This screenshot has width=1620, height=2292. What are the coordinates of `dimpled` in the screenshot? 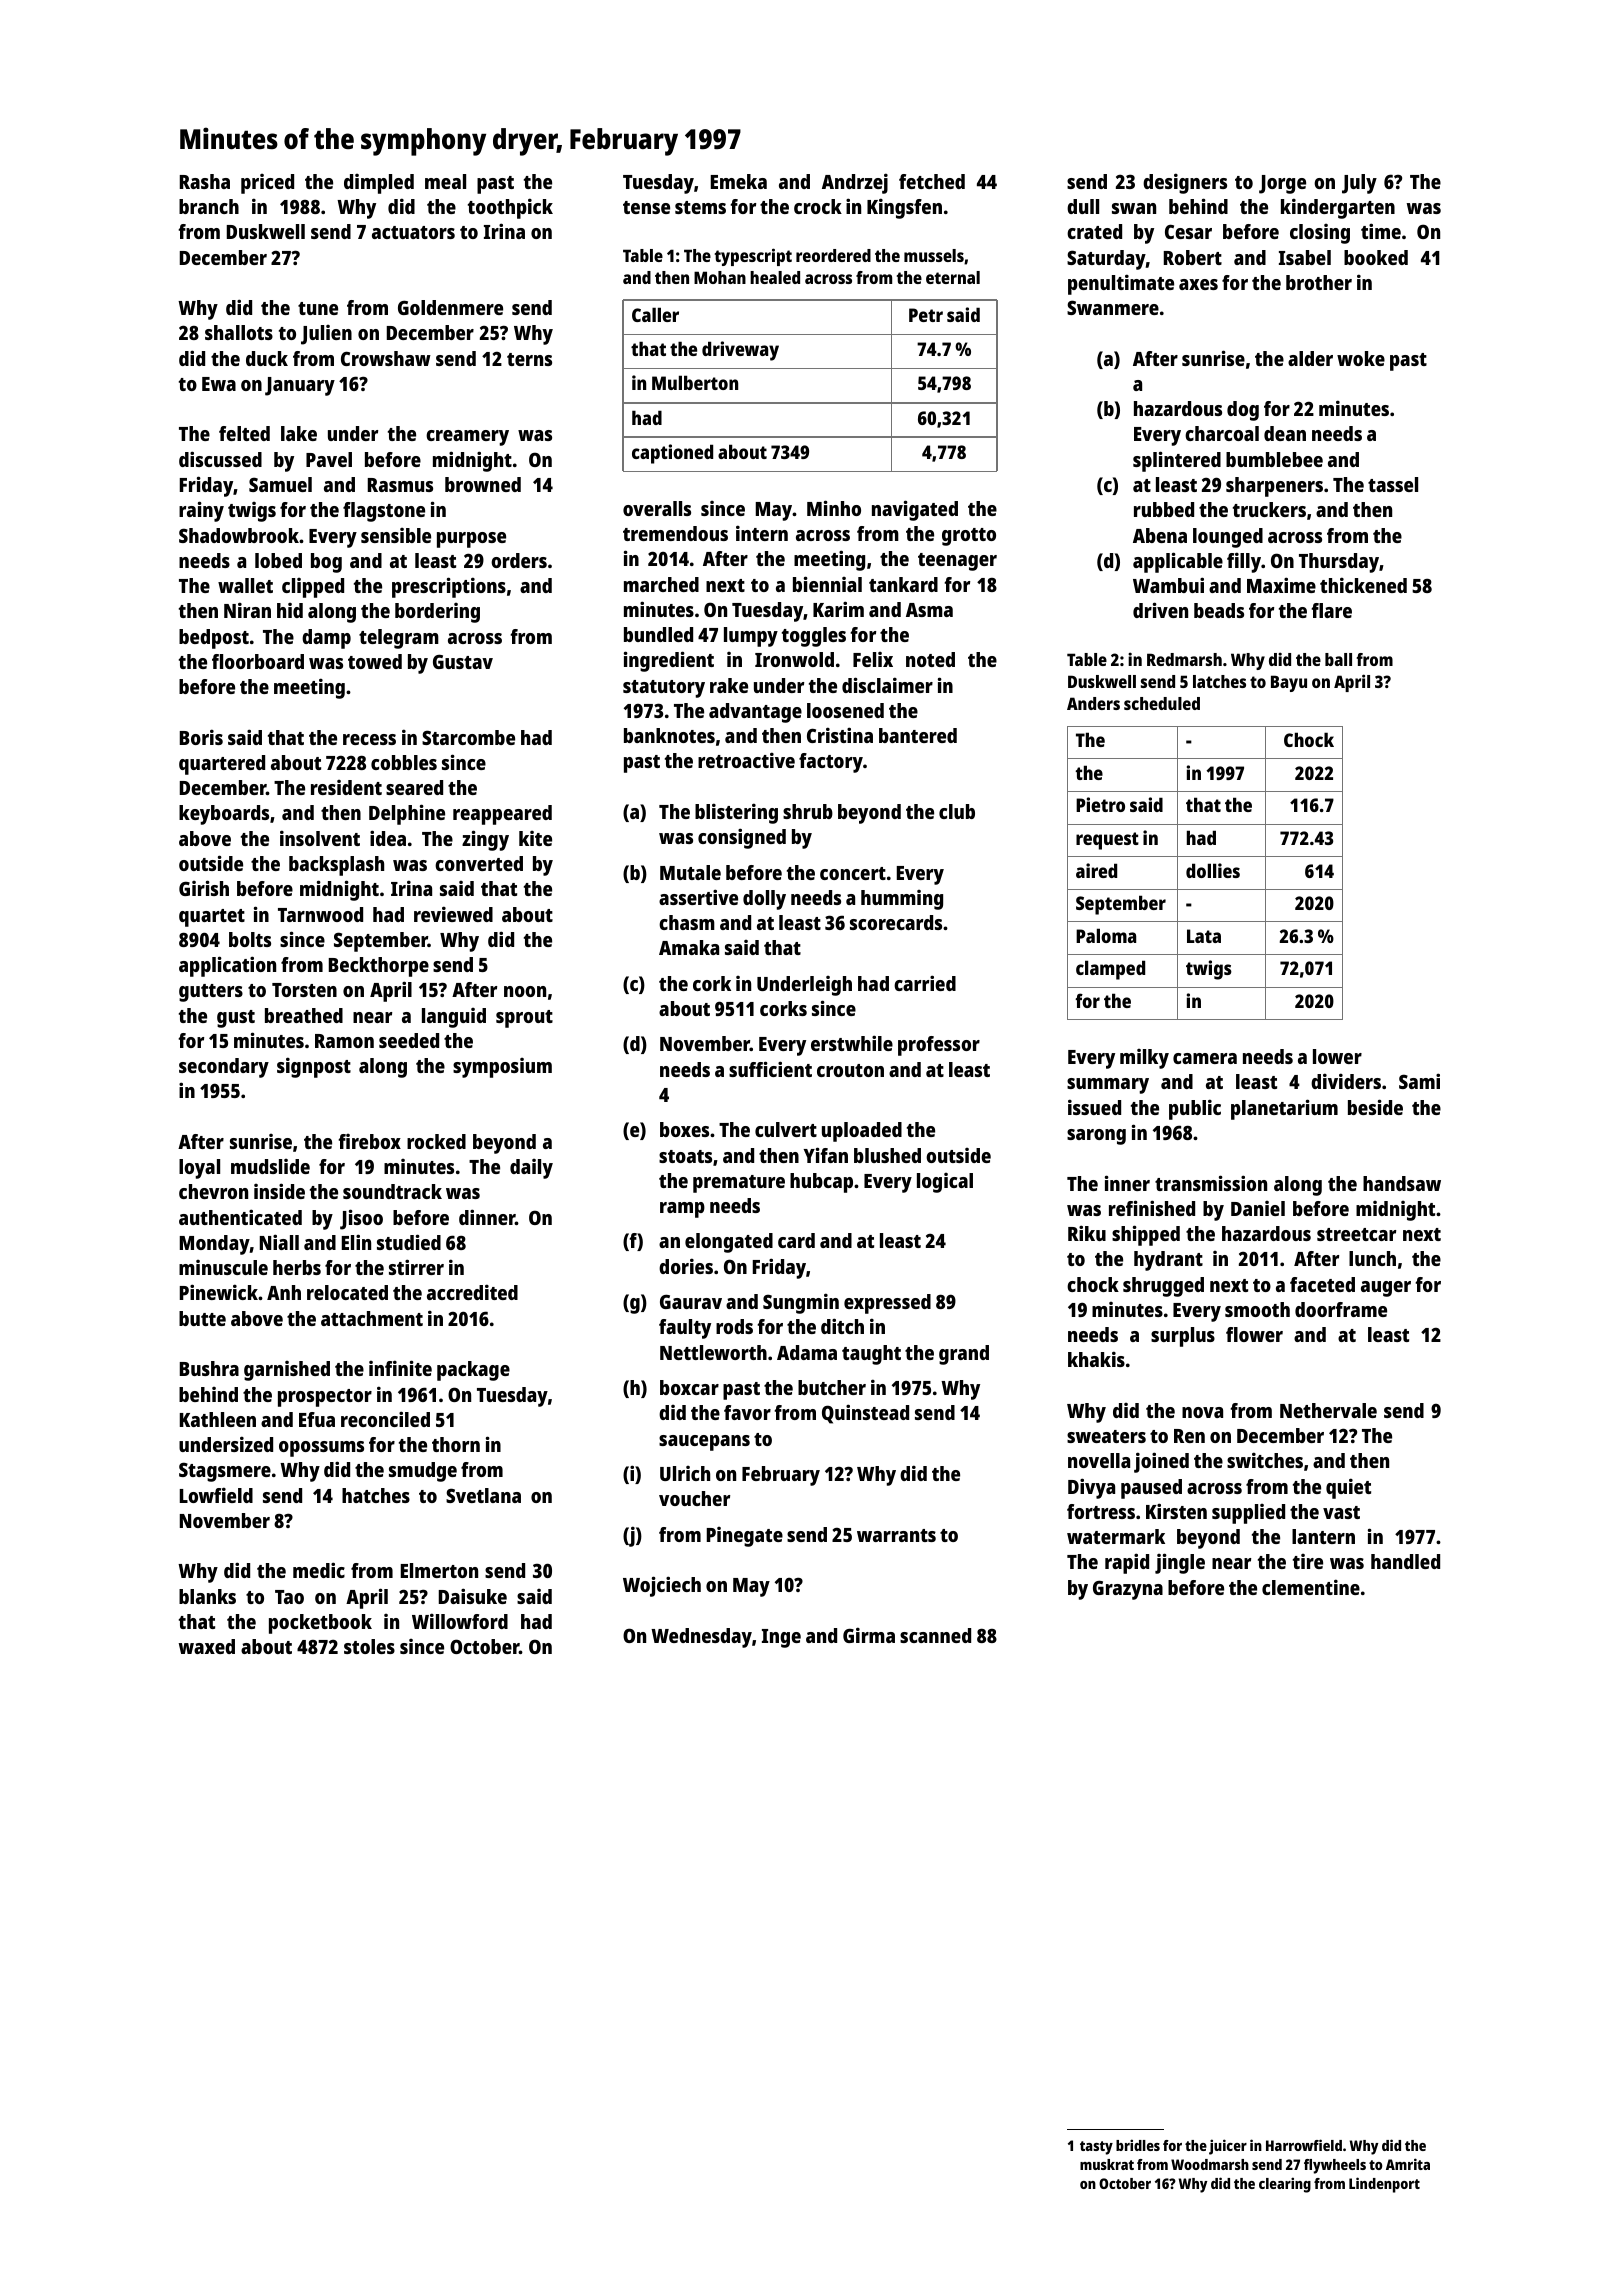 It's located at (379, 184).
